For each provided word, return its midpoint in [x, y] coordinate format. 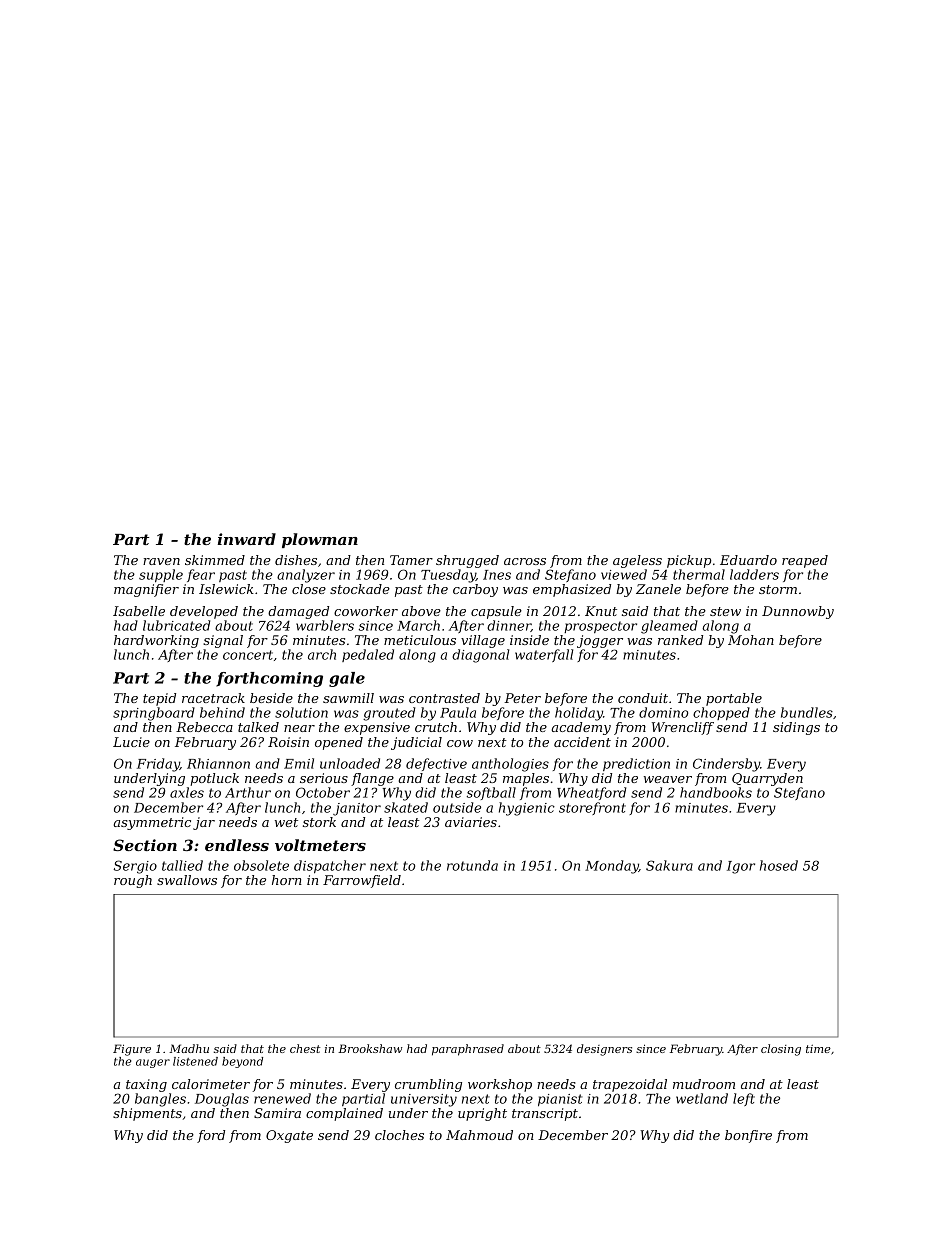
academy [581, 728]
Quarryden [767, 779]
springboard [154, 714]
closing [781, 1050]
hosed [779, 865]
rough [133, 881]
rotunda [472, 865]
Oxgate [289, 1136]
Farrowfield [362, 881]
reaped [805, 561]
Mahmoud [479, 1135]
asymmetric [152, 823]
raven [161, 561]
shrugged [467, 561]
